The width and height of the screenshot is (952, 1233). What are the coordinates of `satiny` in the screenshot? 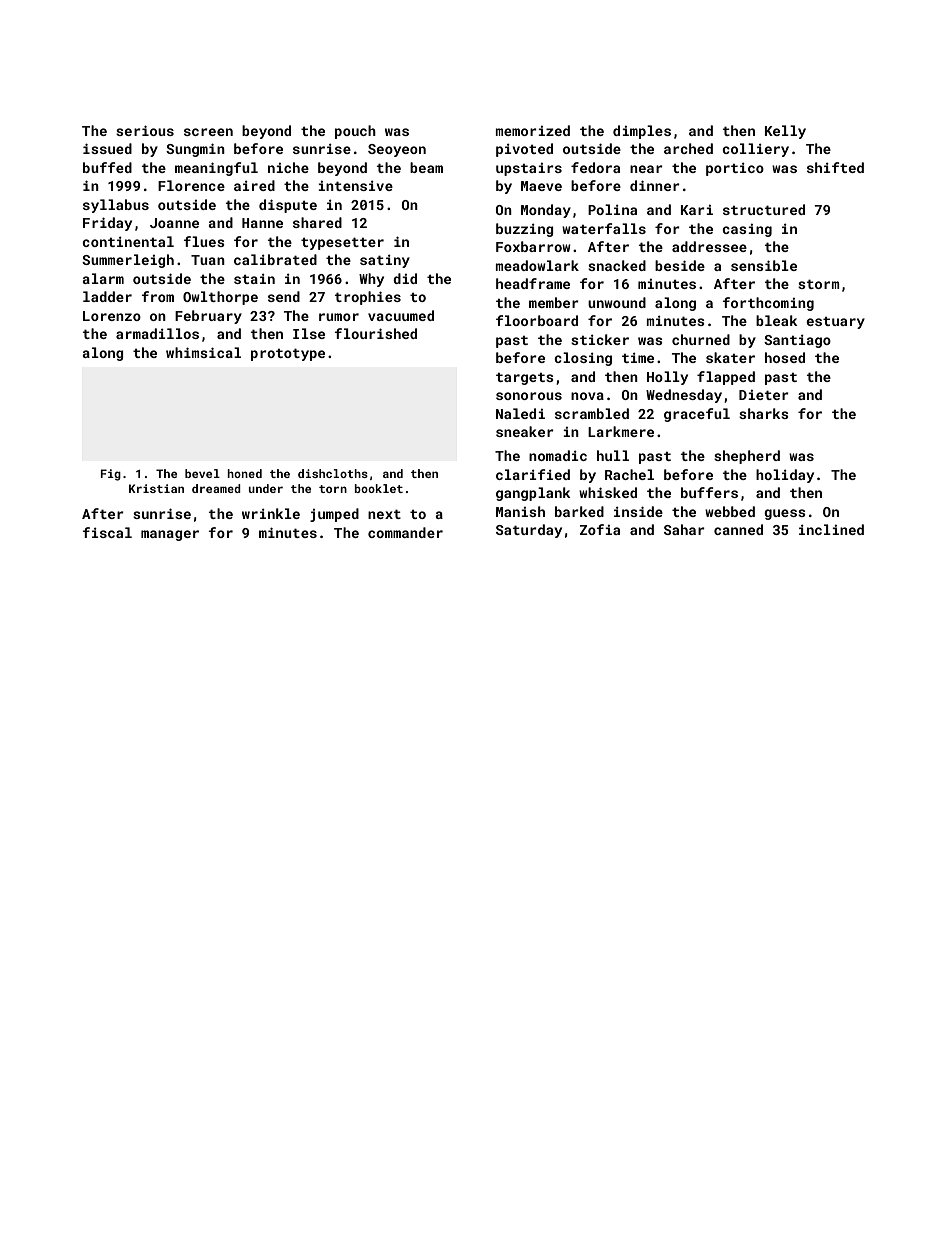 It's located at (385, 261).
